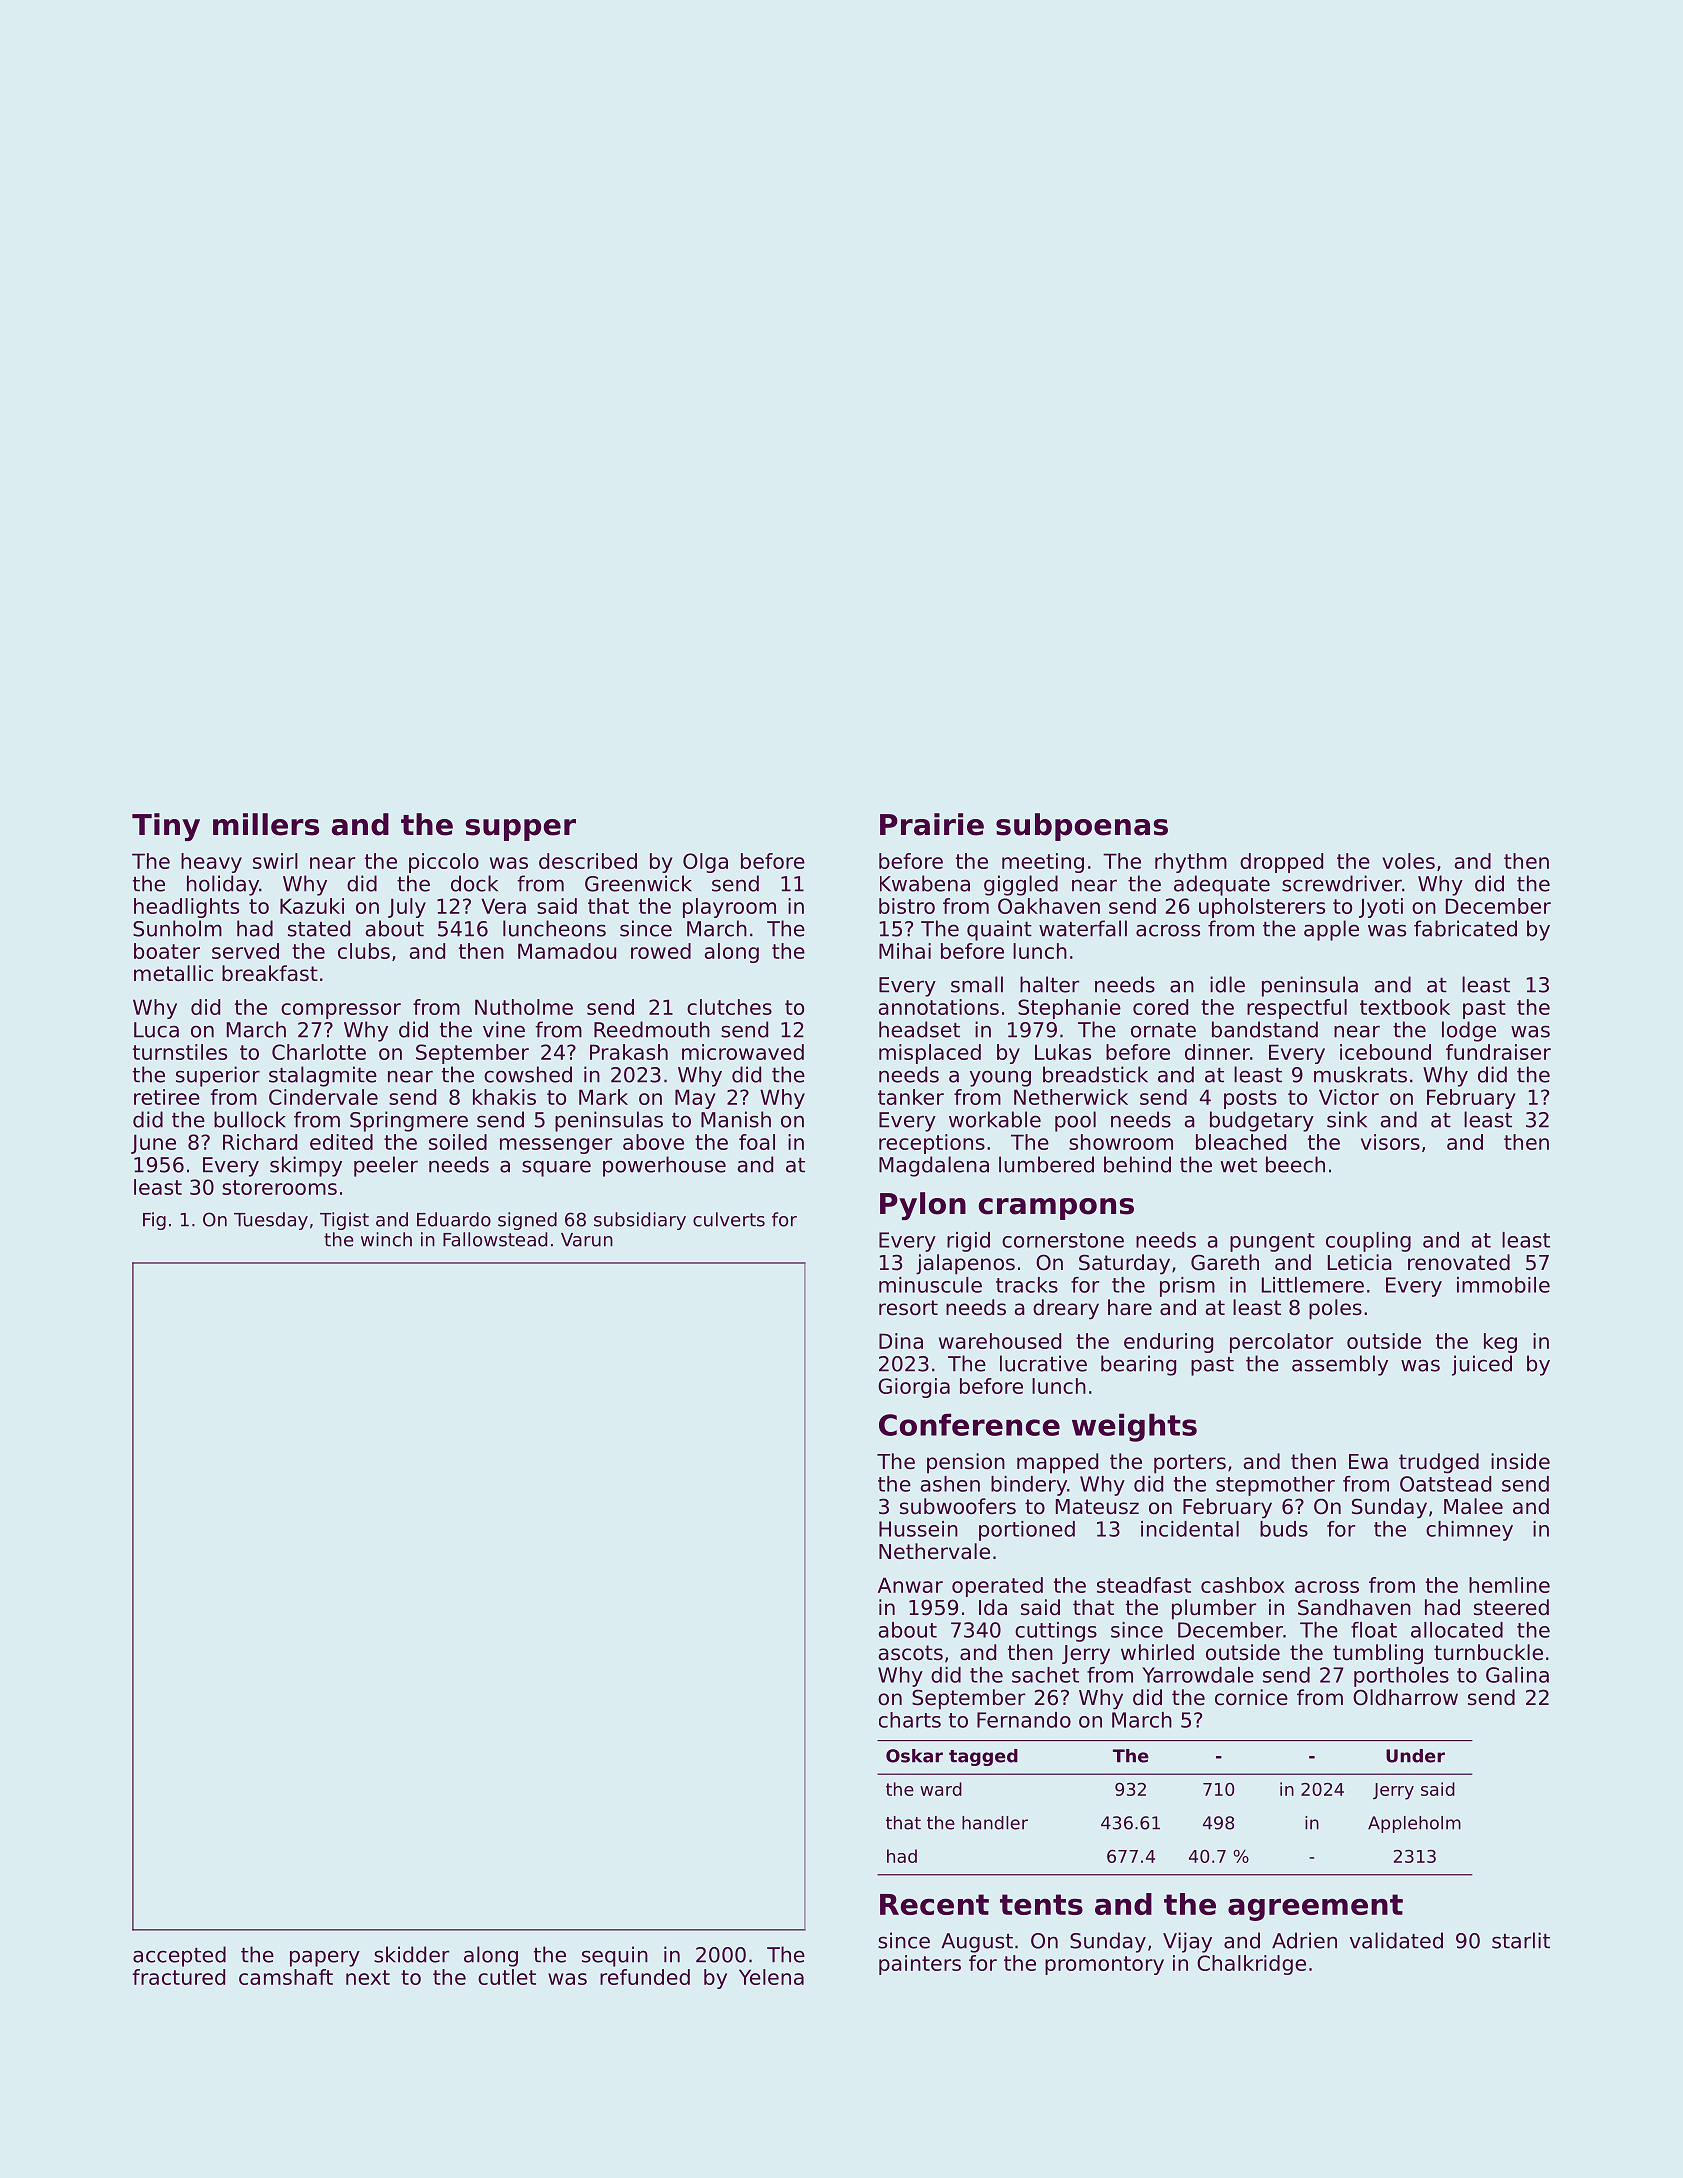  What do you see at coordinates (567, 951) in the screenshot?
I see `Mamadou` at bounding box center [567, 951].
